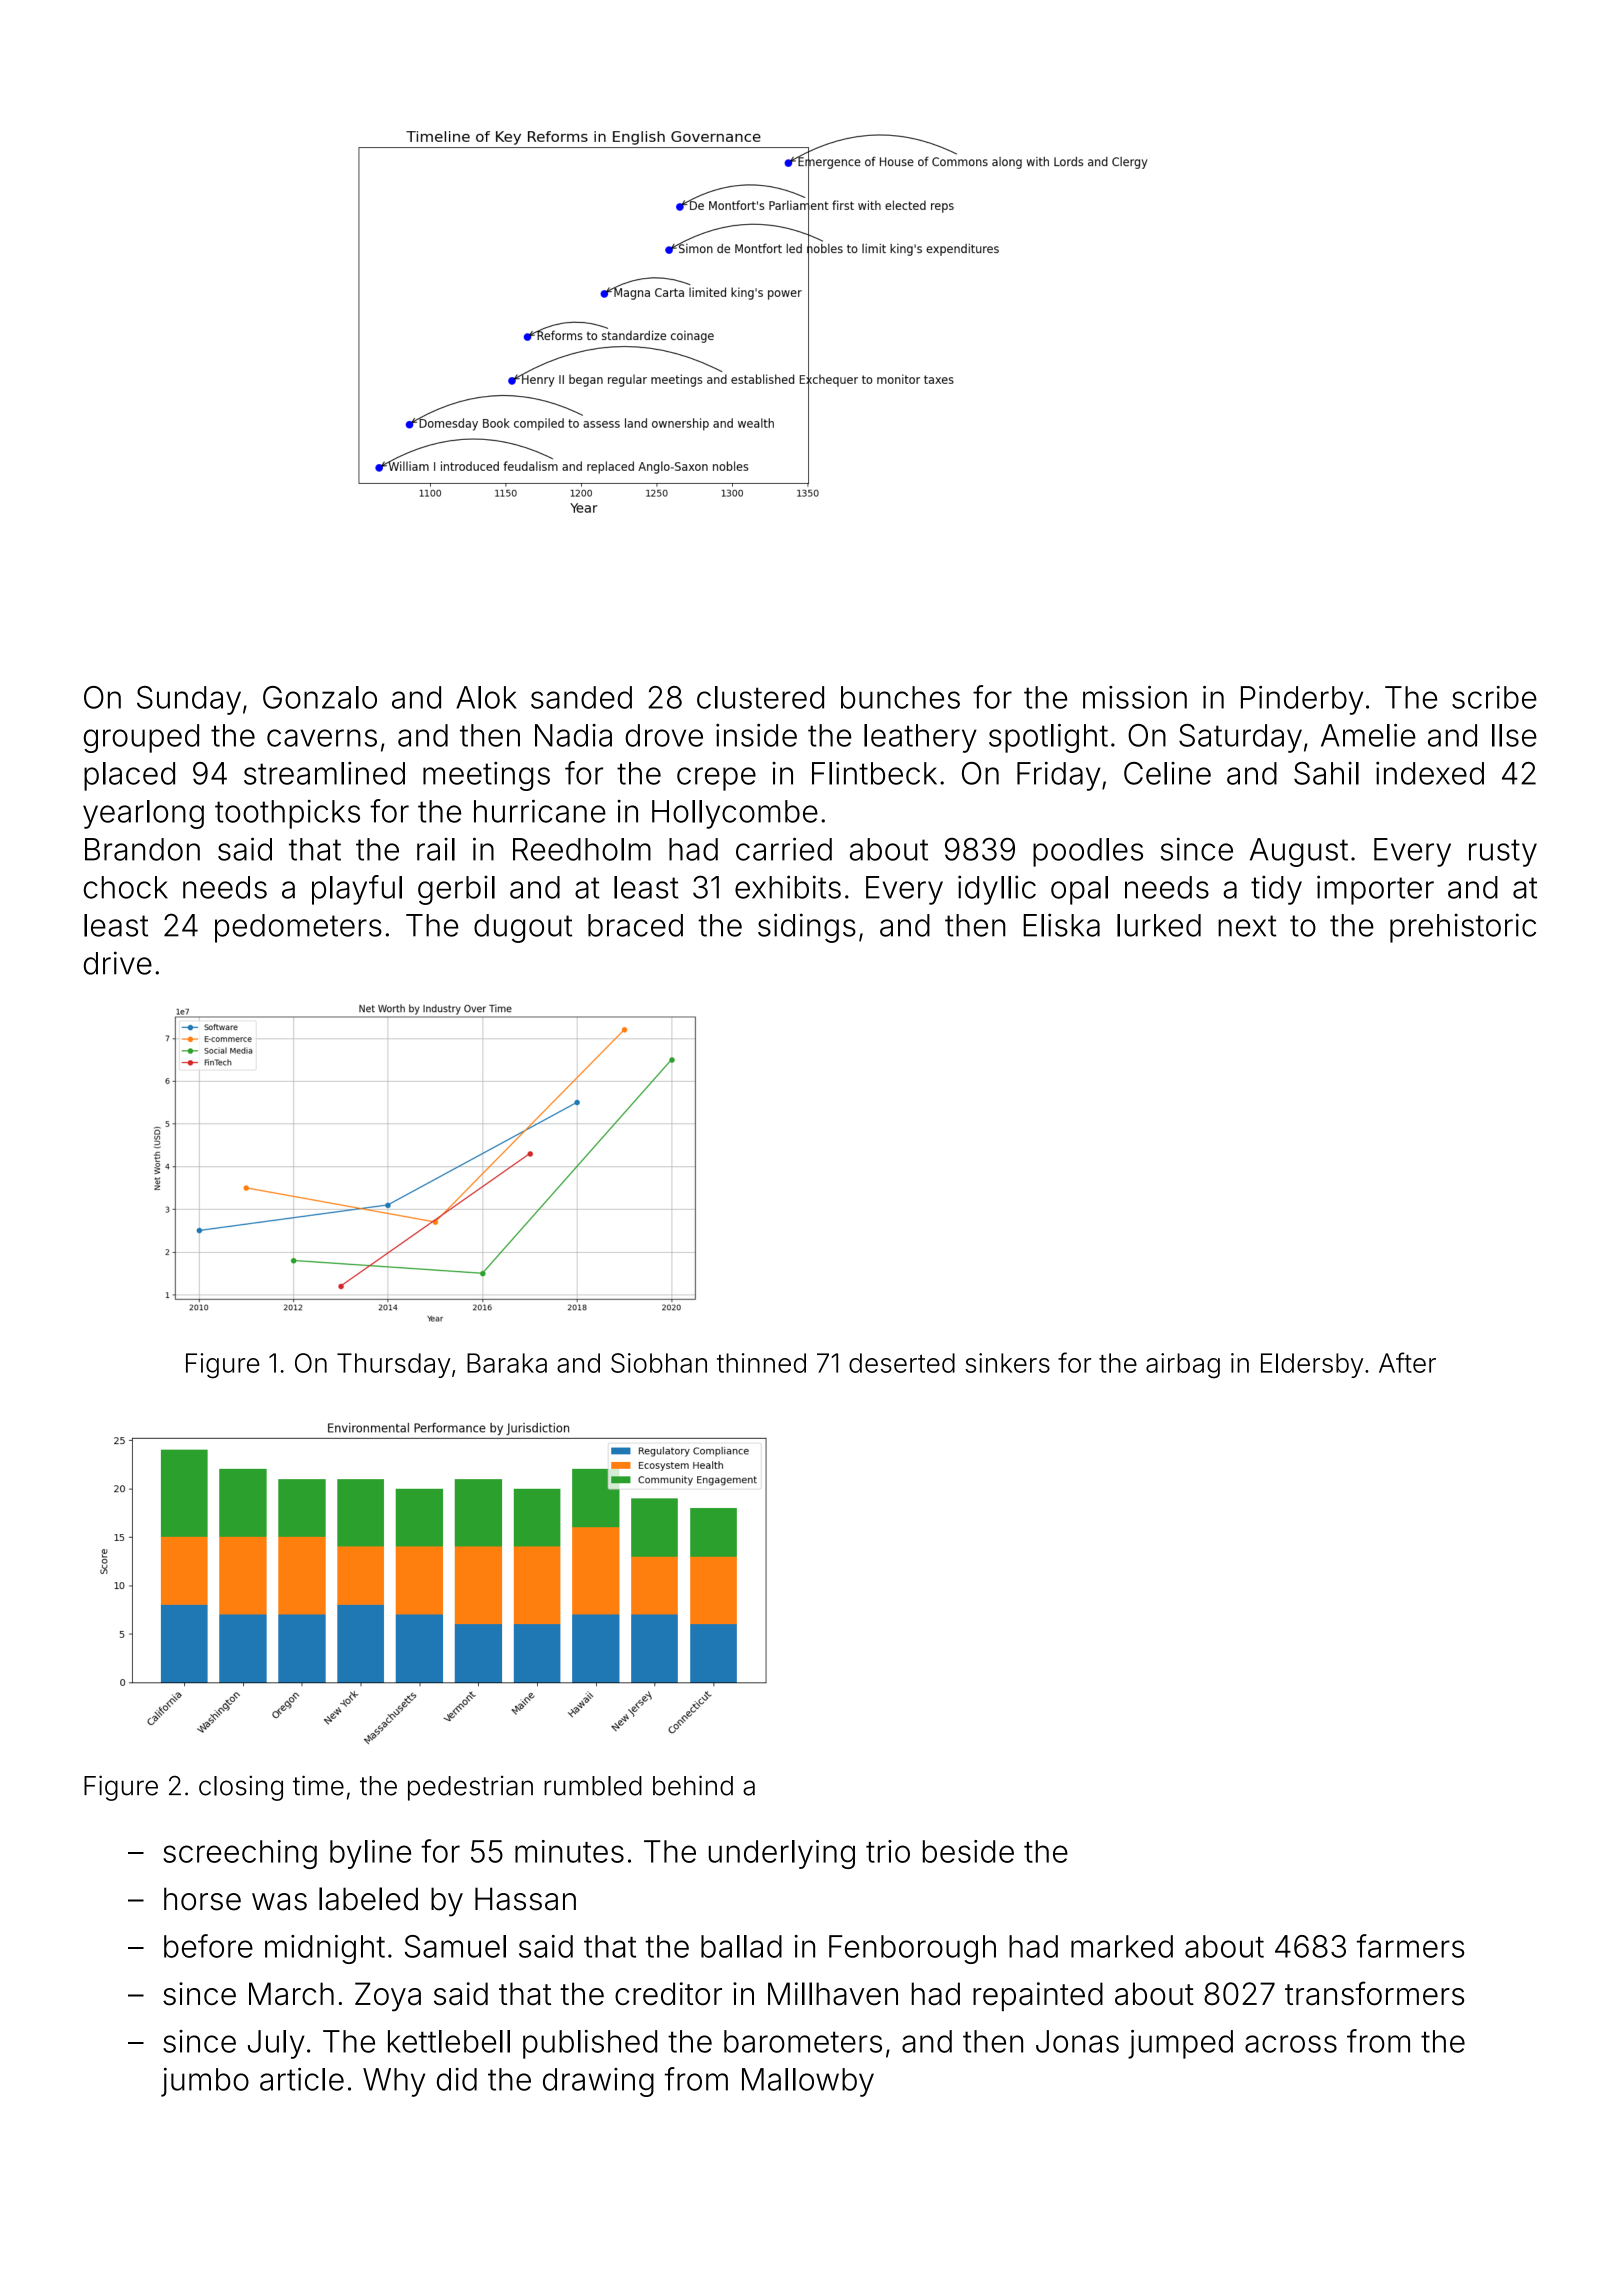 The width and height of the page is (1620, 2292). What do you see at coordinates (902, 1363) in the page?
I see `deserted` at bounding box center [902, 1363].
